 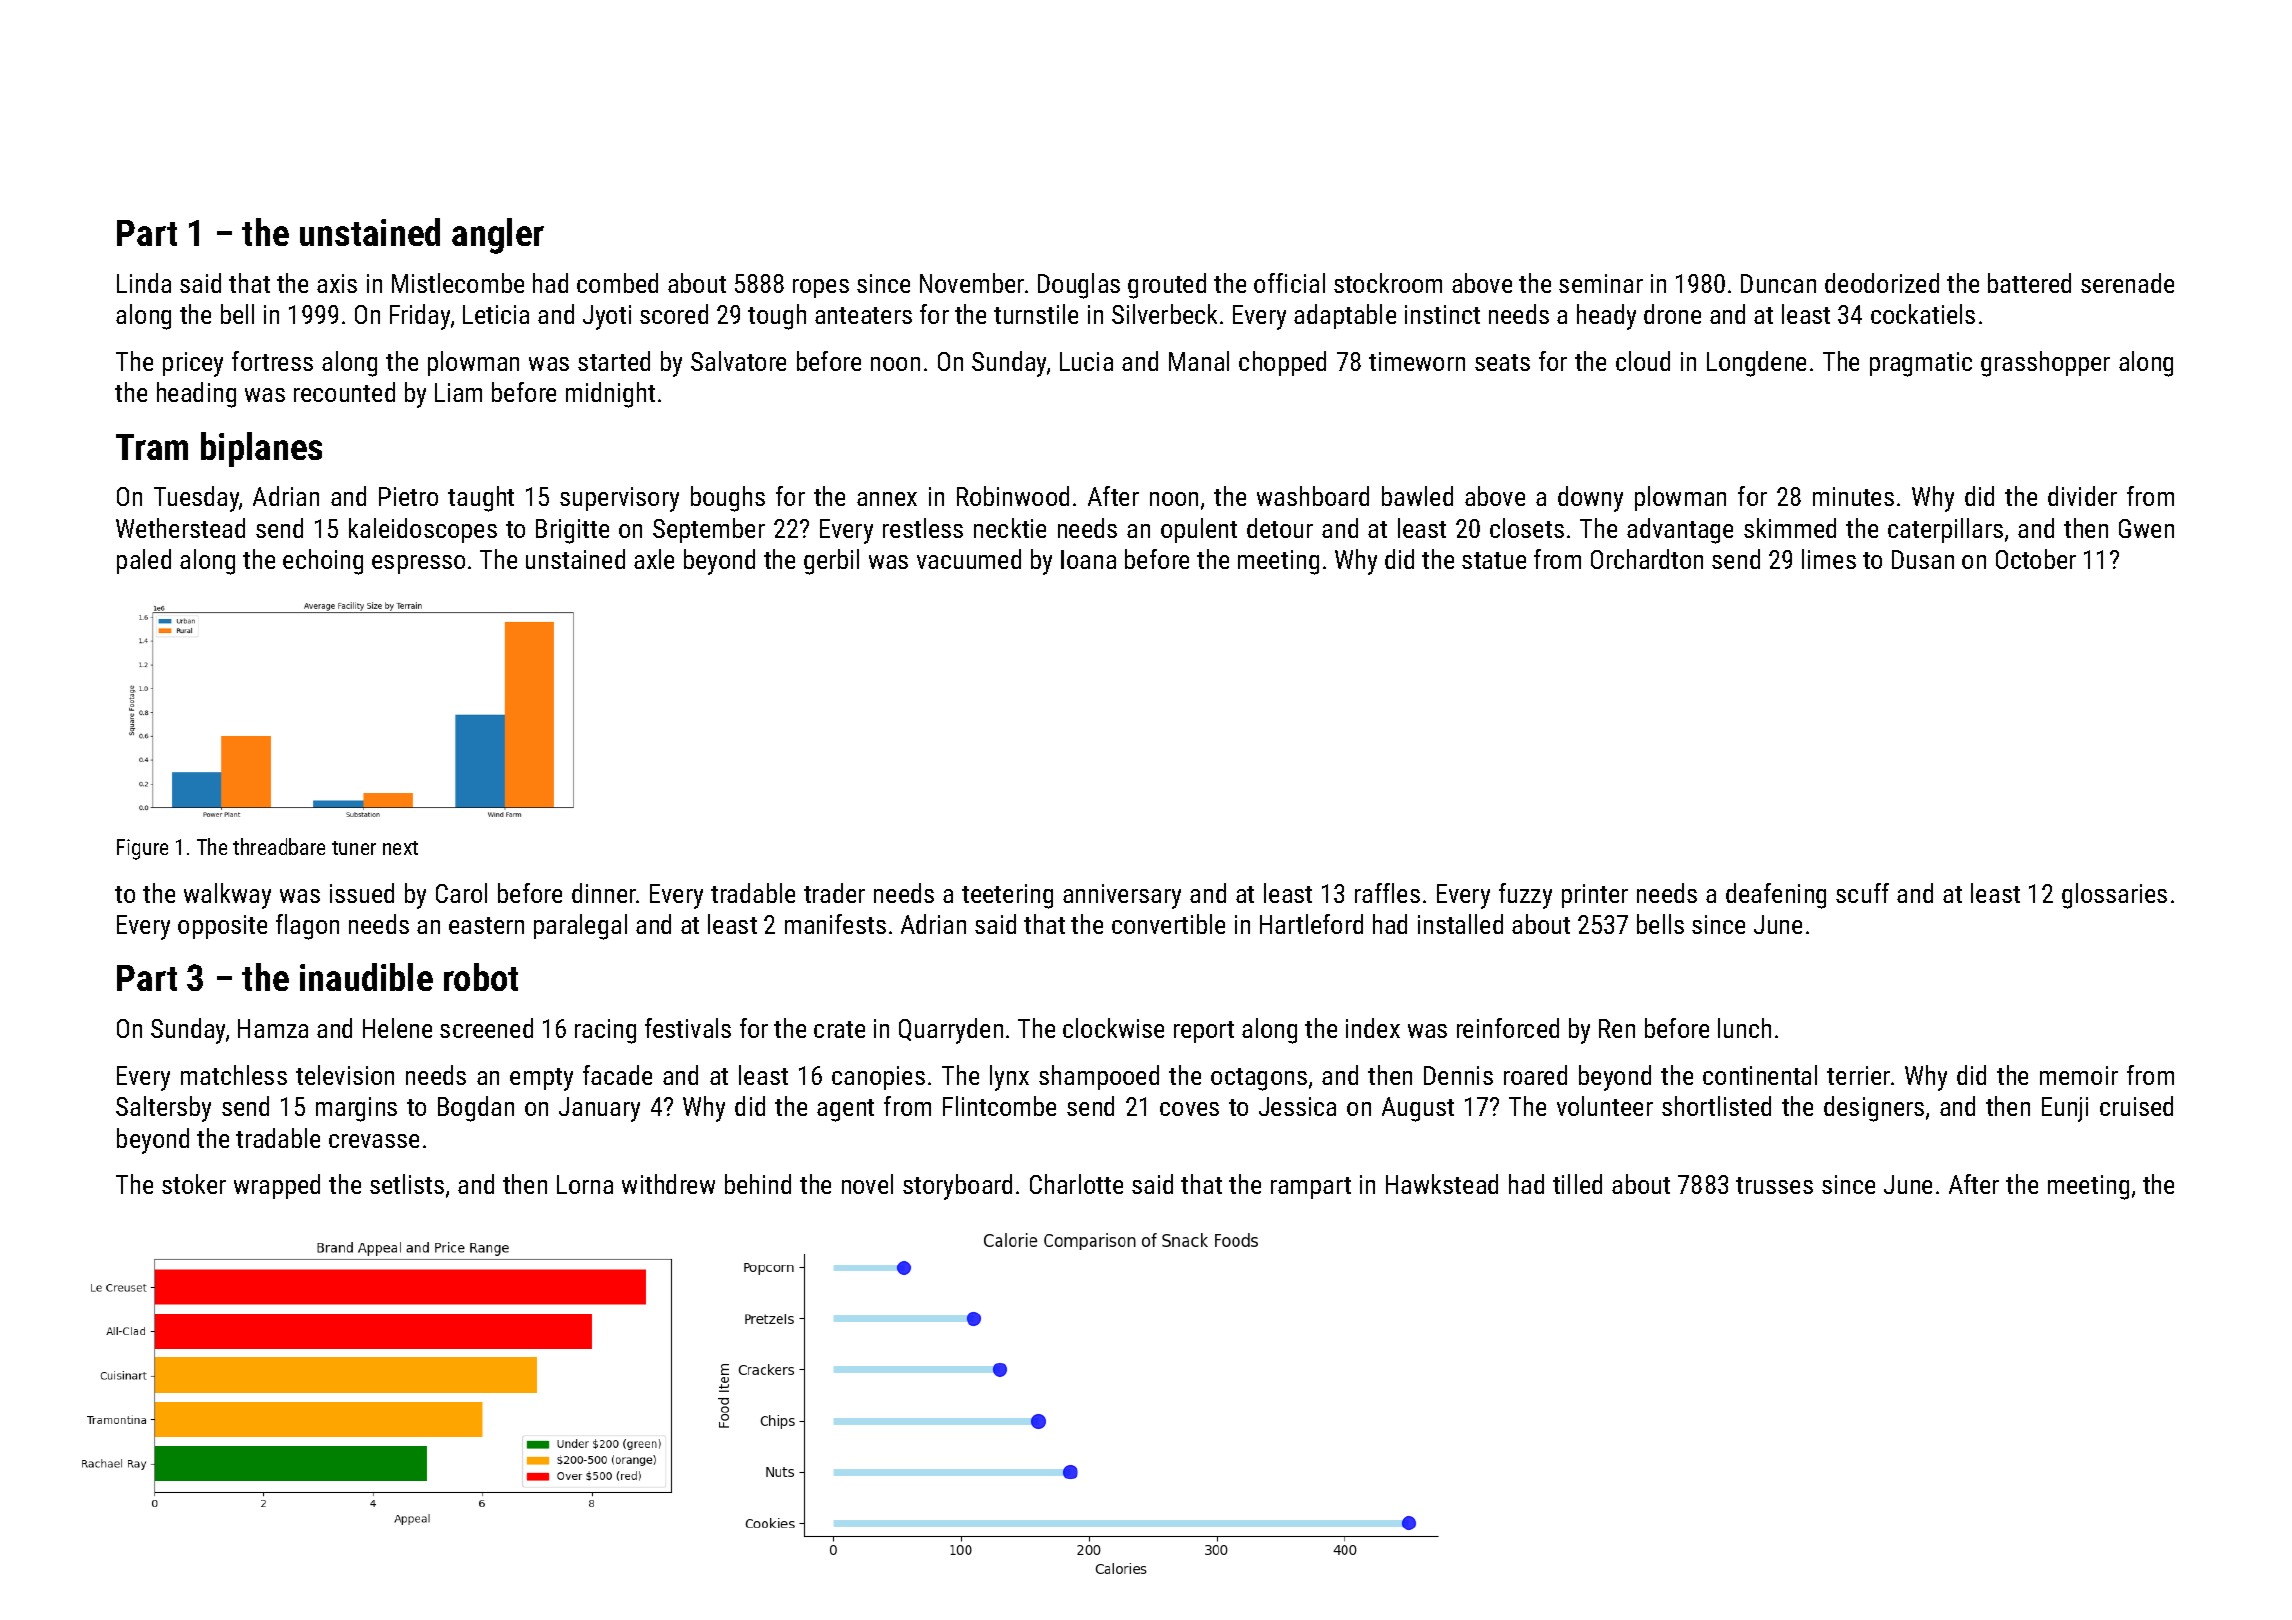 I want to click on Longdene, so click(x=1756, y=364).
